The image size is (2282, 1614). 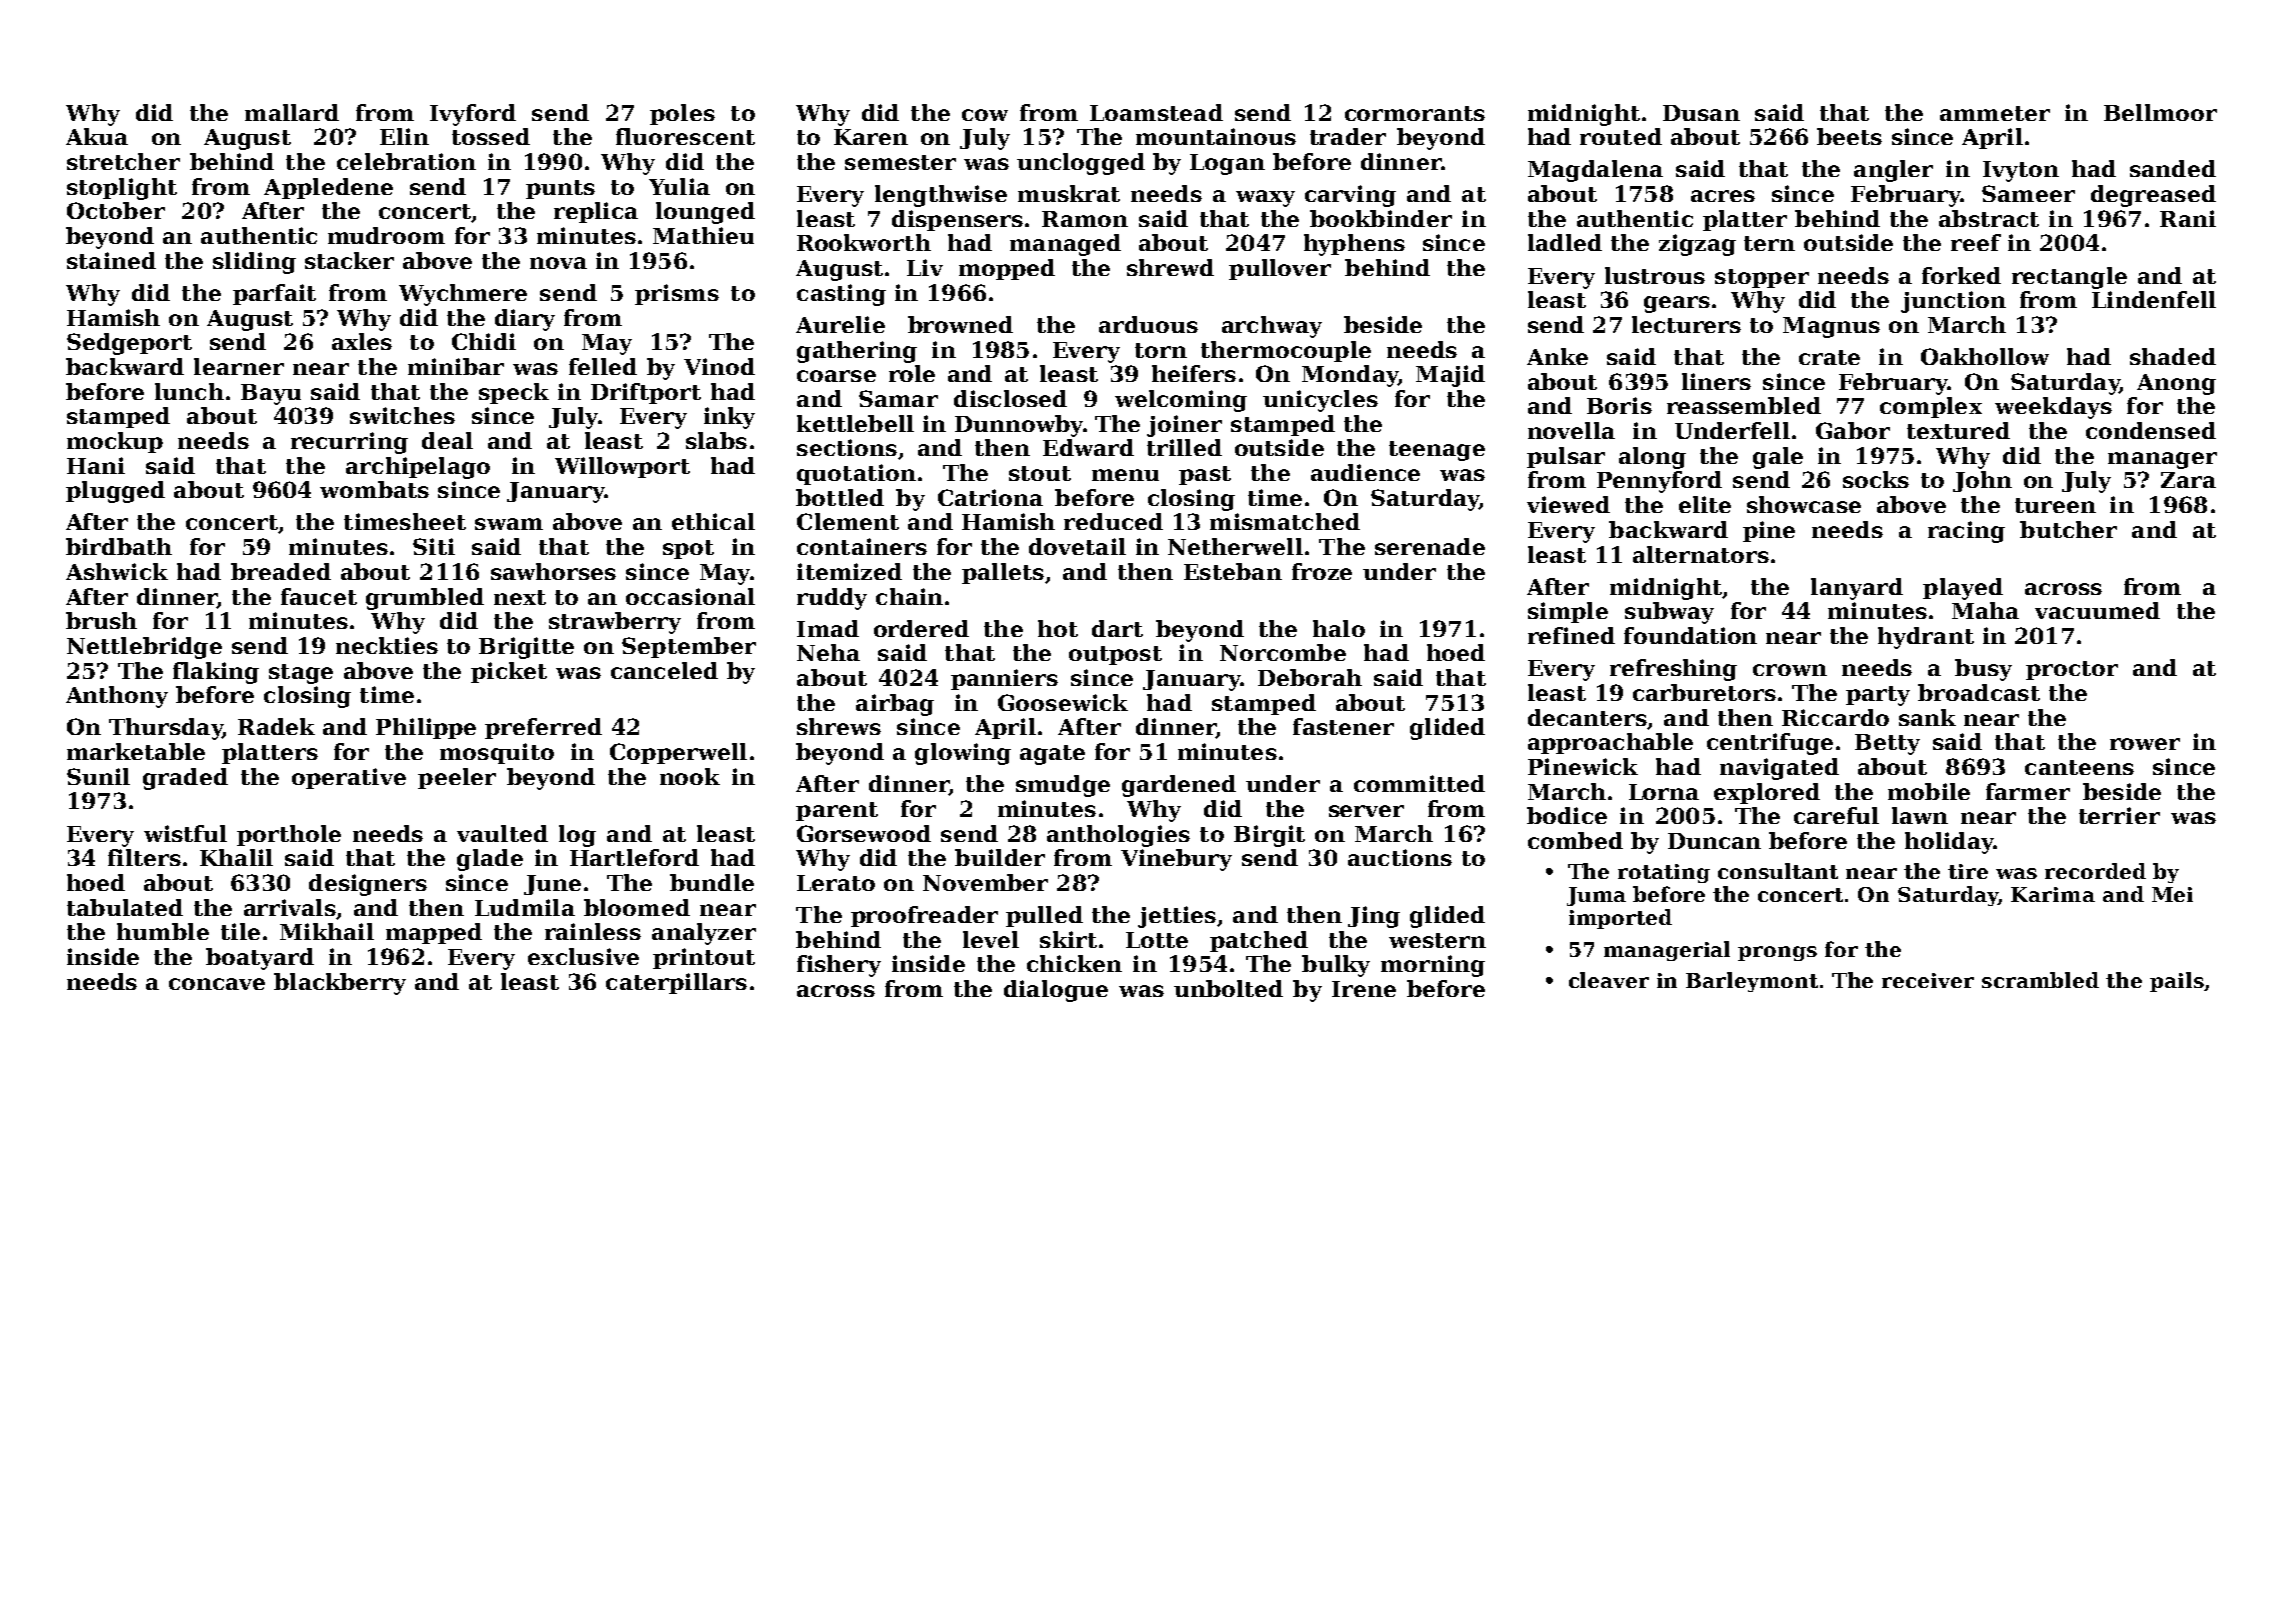 What do you see at coordinates (2188, 480) in the document?
I see `Zara` at bounding box center [2188, 480].
